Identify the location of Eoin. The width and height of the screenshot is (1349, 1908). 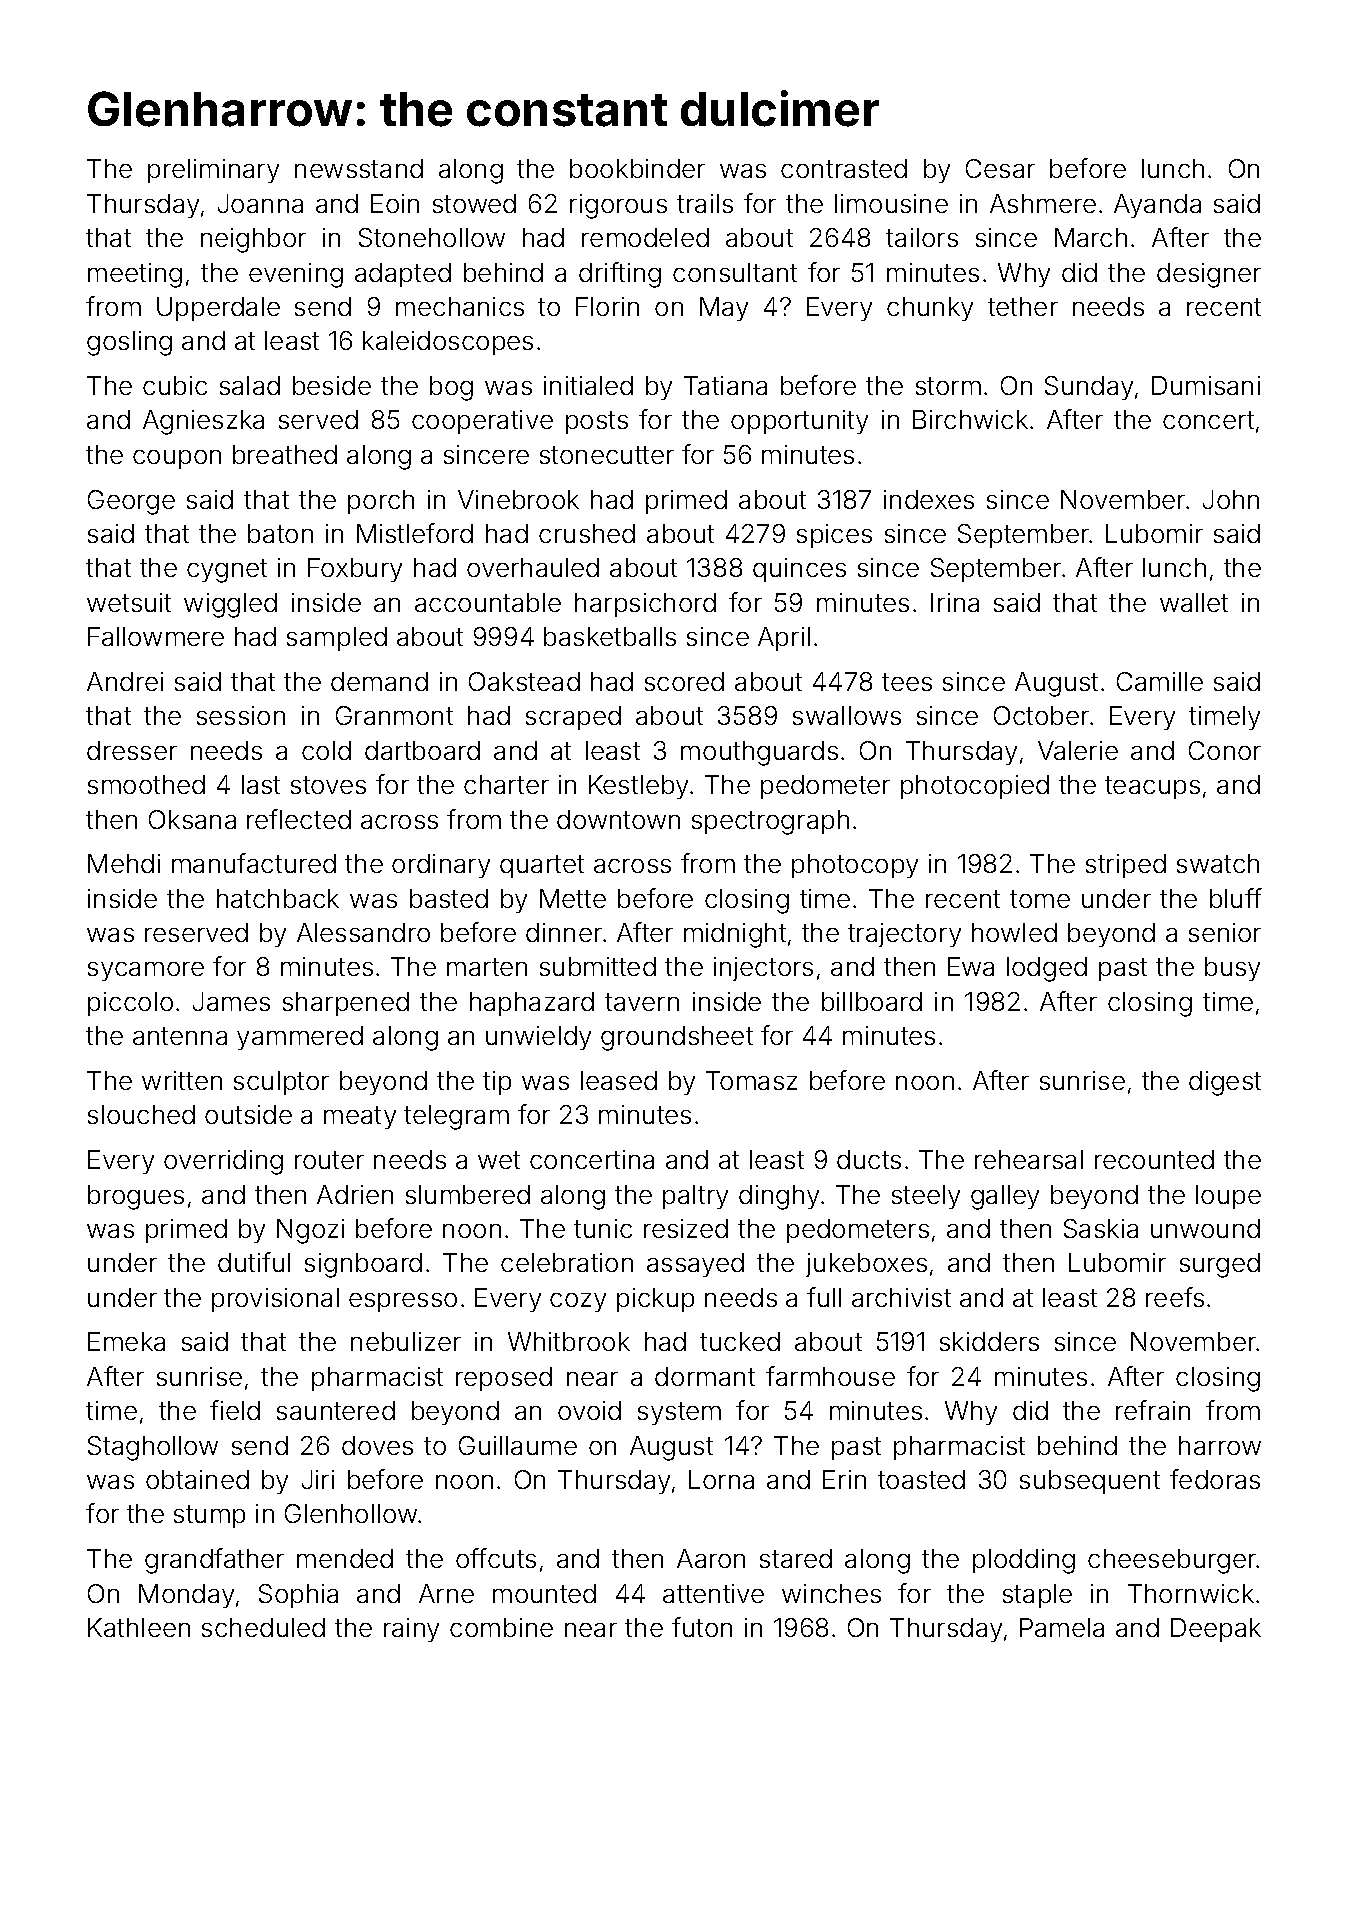
(395, 203).
